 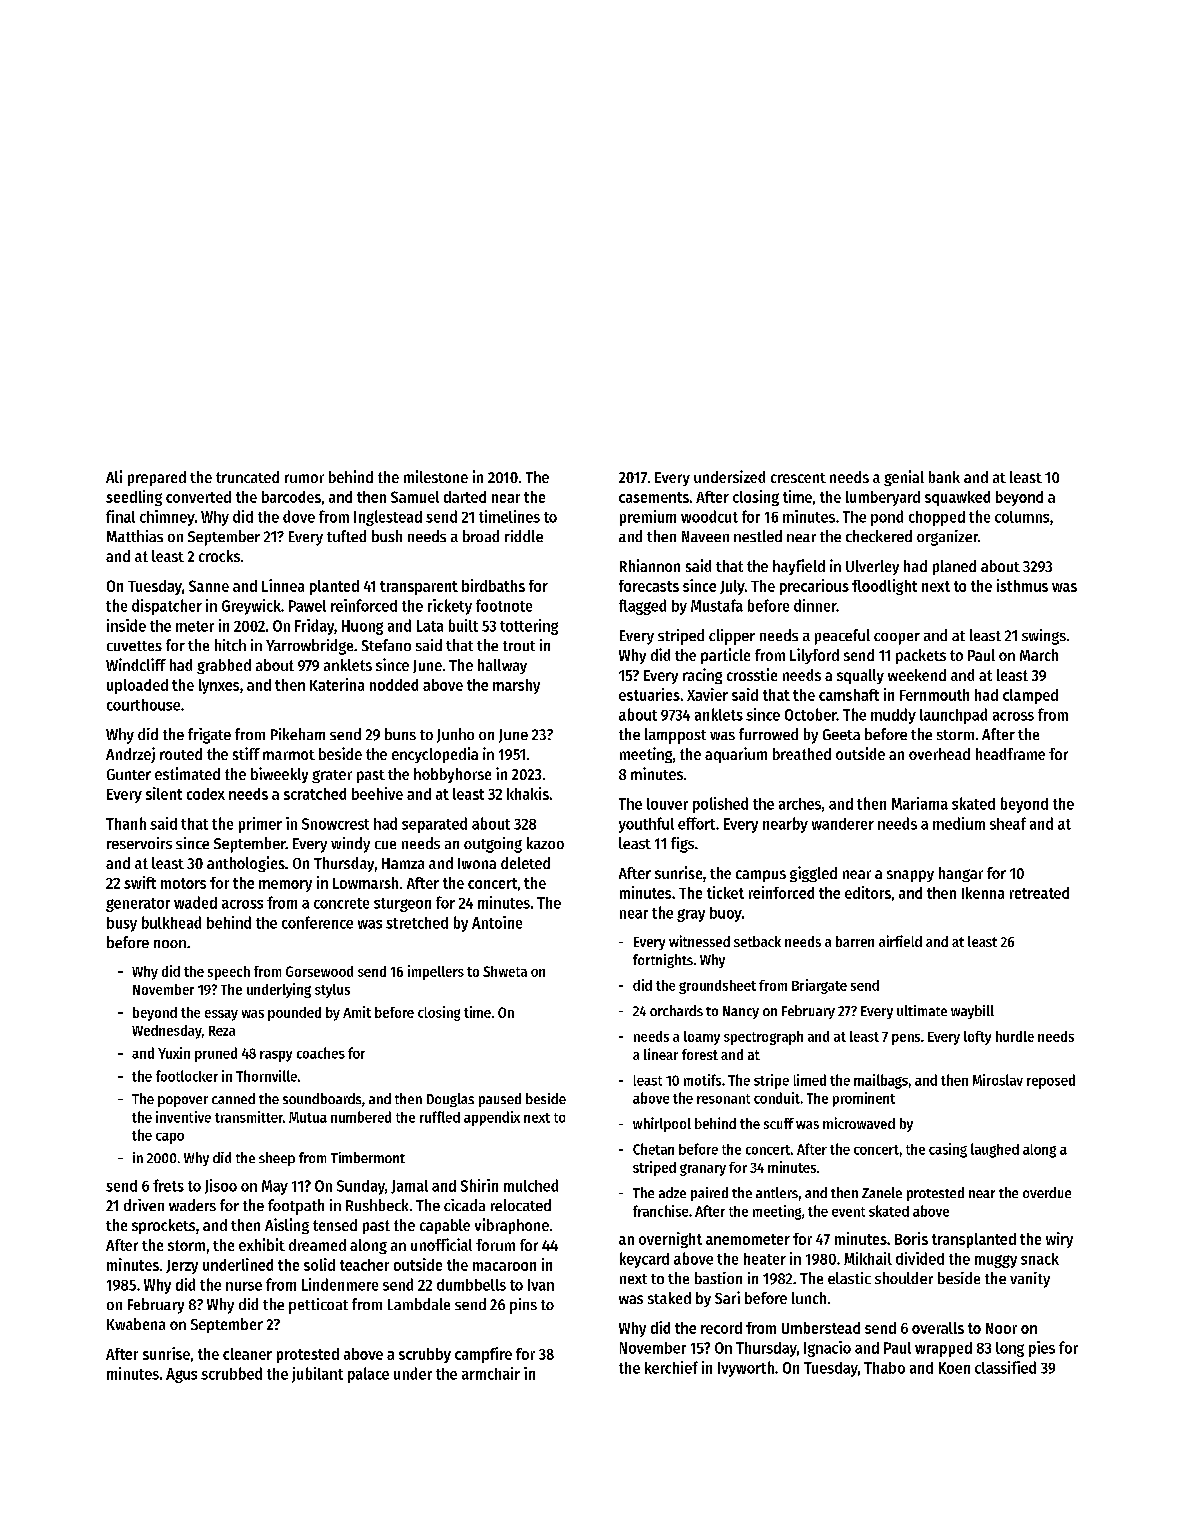 I want to click on speech, so click(x=229, y=973).
